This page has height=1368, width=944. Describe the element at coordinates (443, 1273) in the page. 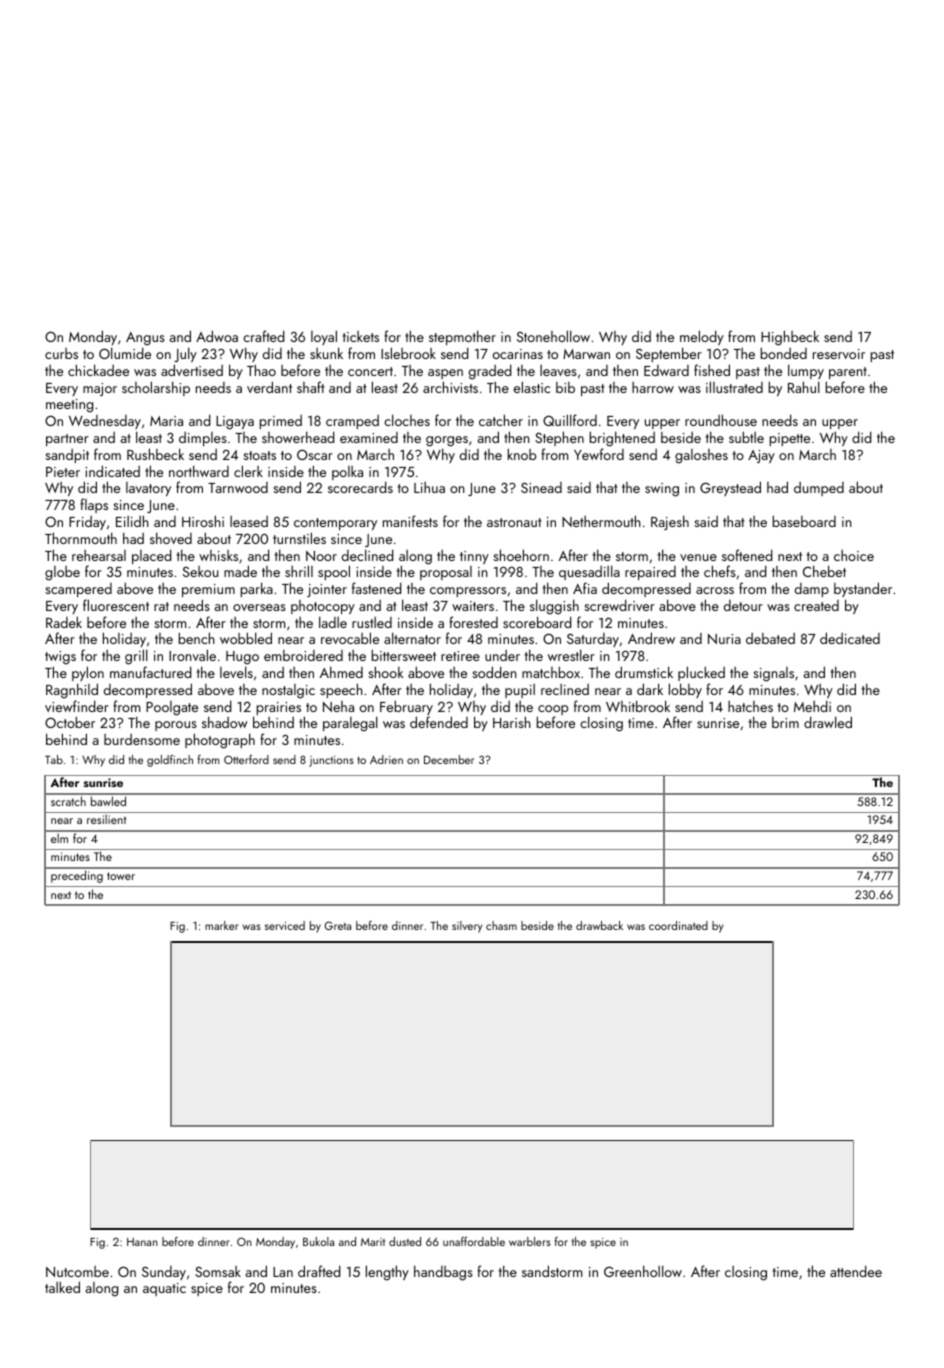

I see `handbags` at that location.
